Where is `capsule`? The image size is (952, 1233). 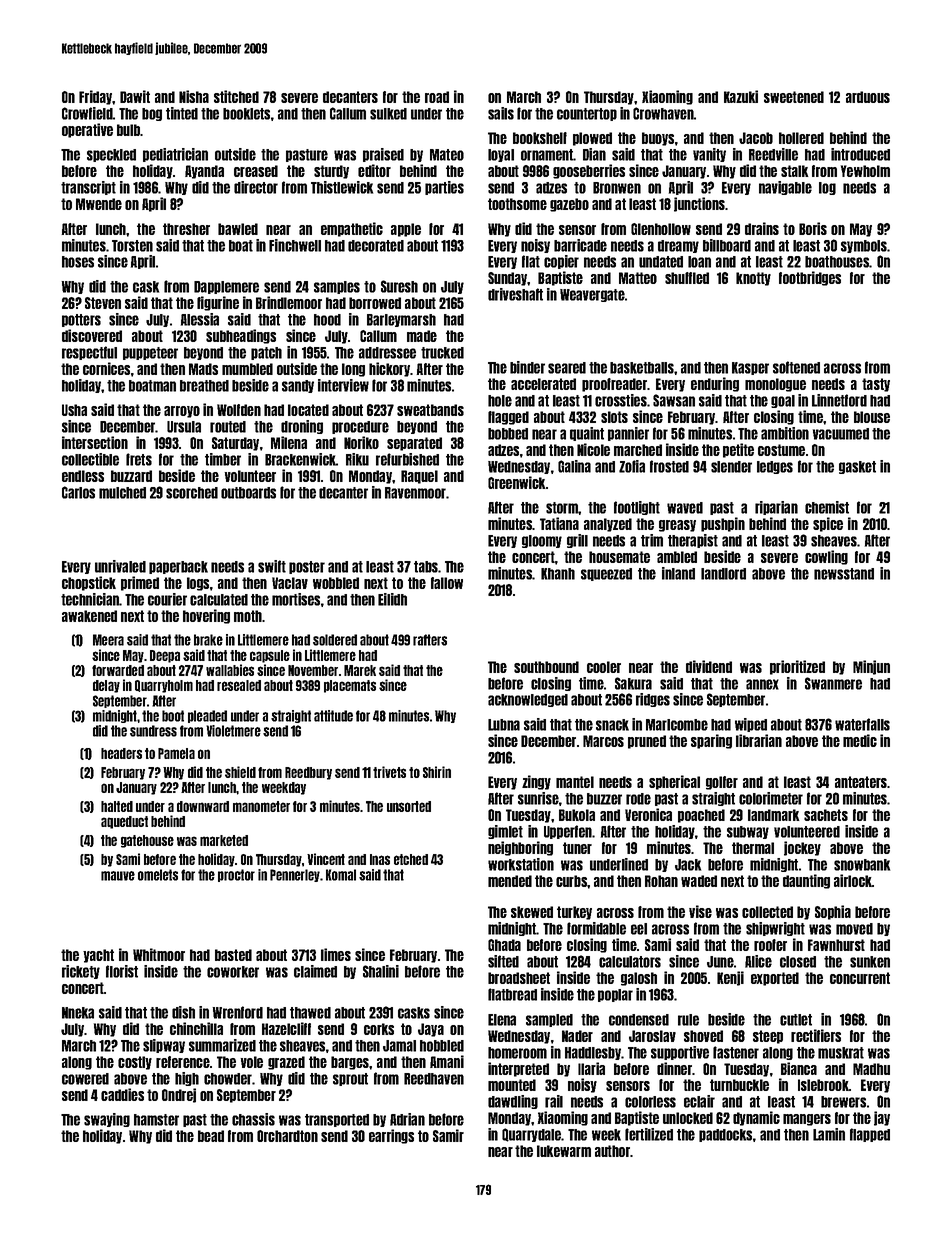 capsule is located at coordinates (270, 656).
